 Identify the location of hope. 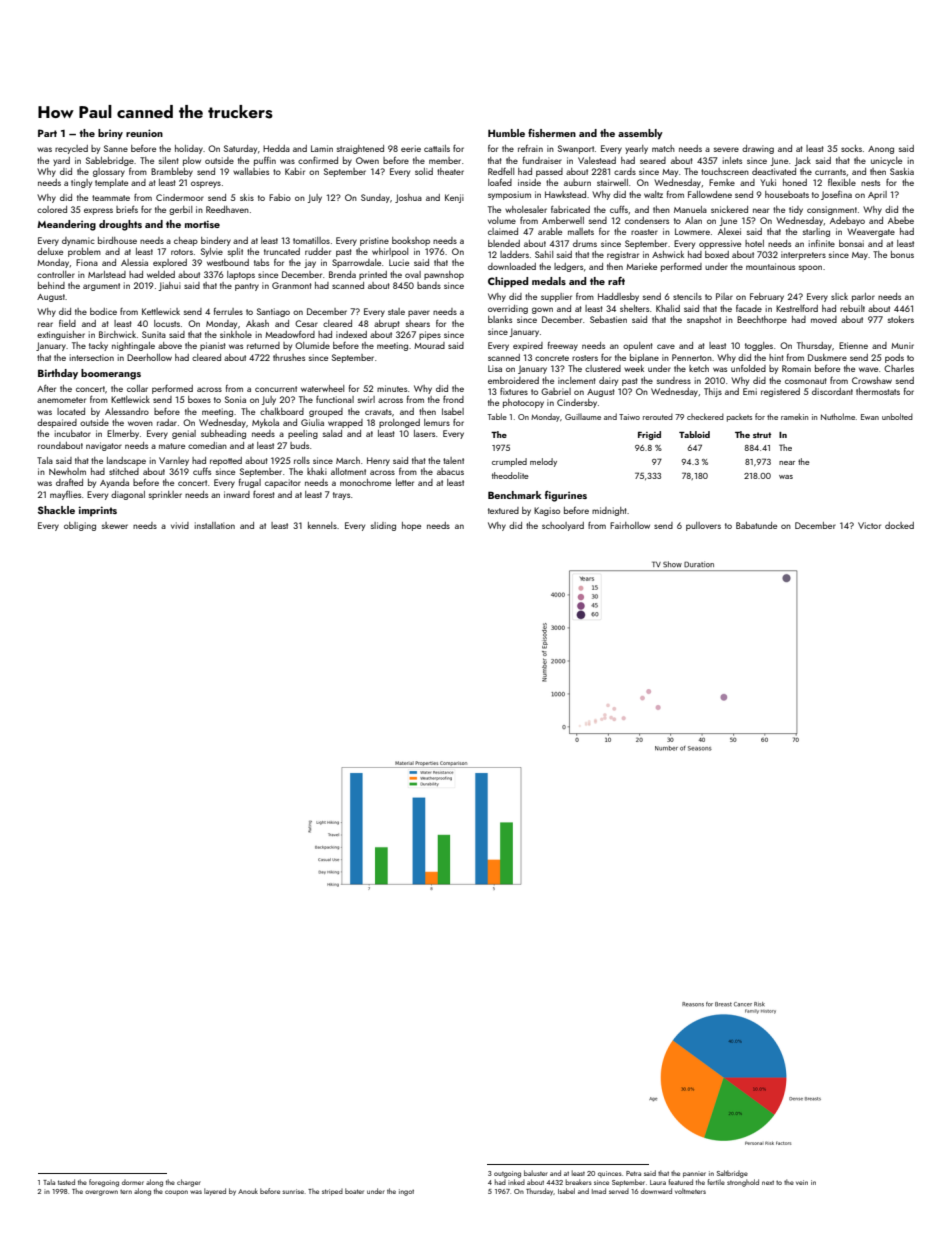
(411, 526).
